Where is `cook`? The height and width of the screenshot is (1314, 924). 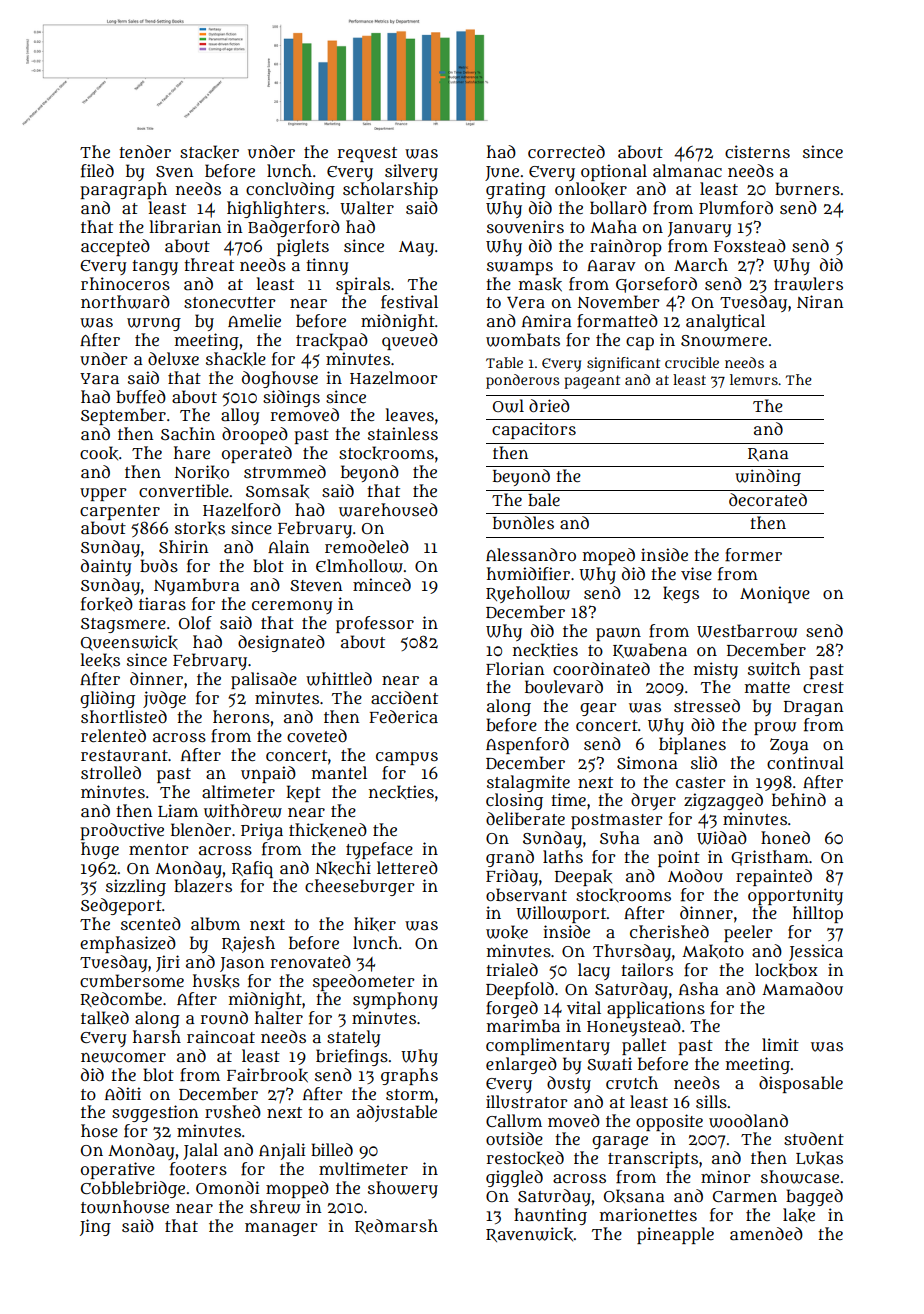 cook is located at coordinates (99, 453).
